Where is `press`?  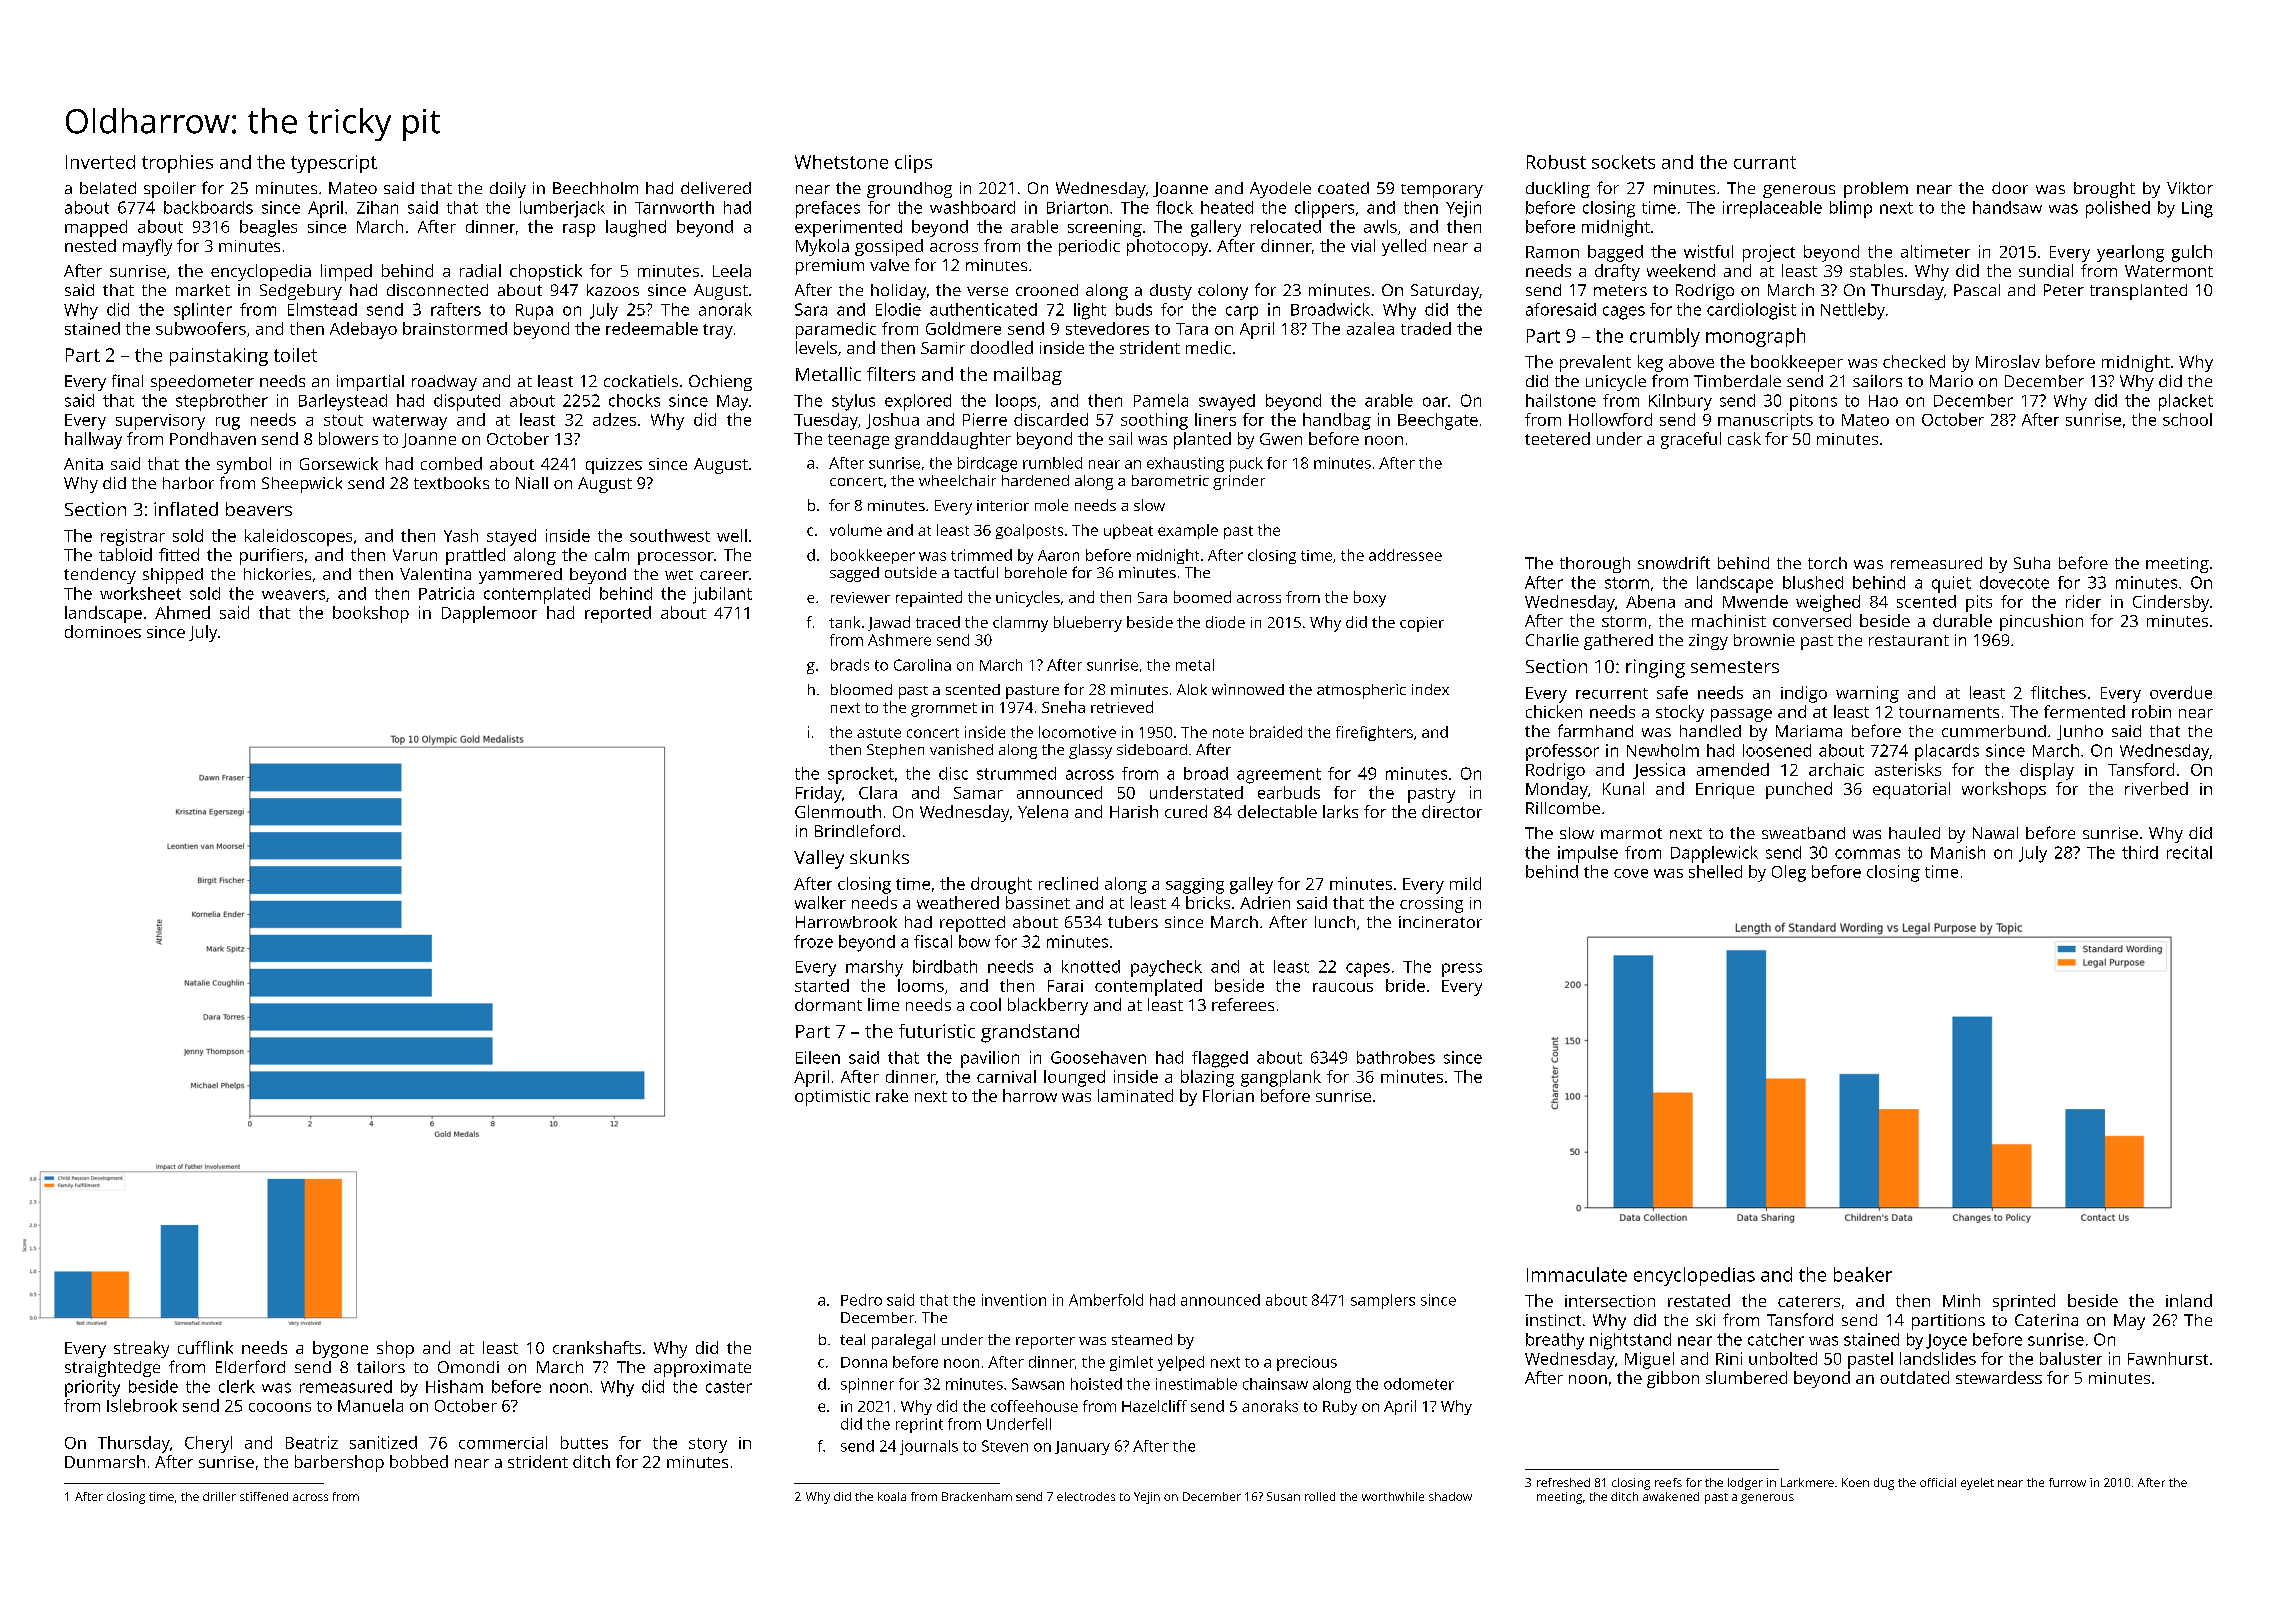
press is located at coordinates (1462, 970).
